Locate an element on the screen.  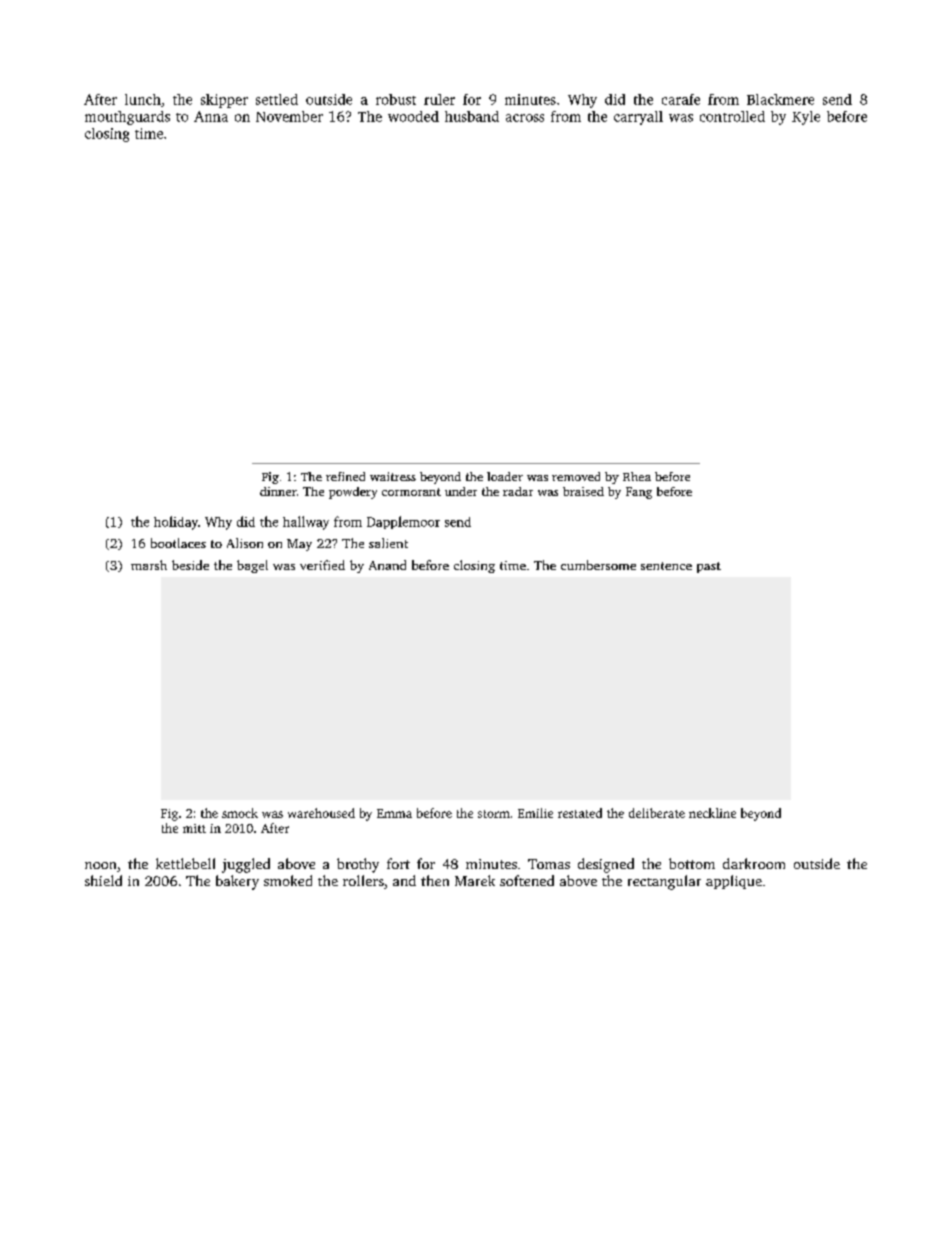
smock is located at coordinates (240, 813).
